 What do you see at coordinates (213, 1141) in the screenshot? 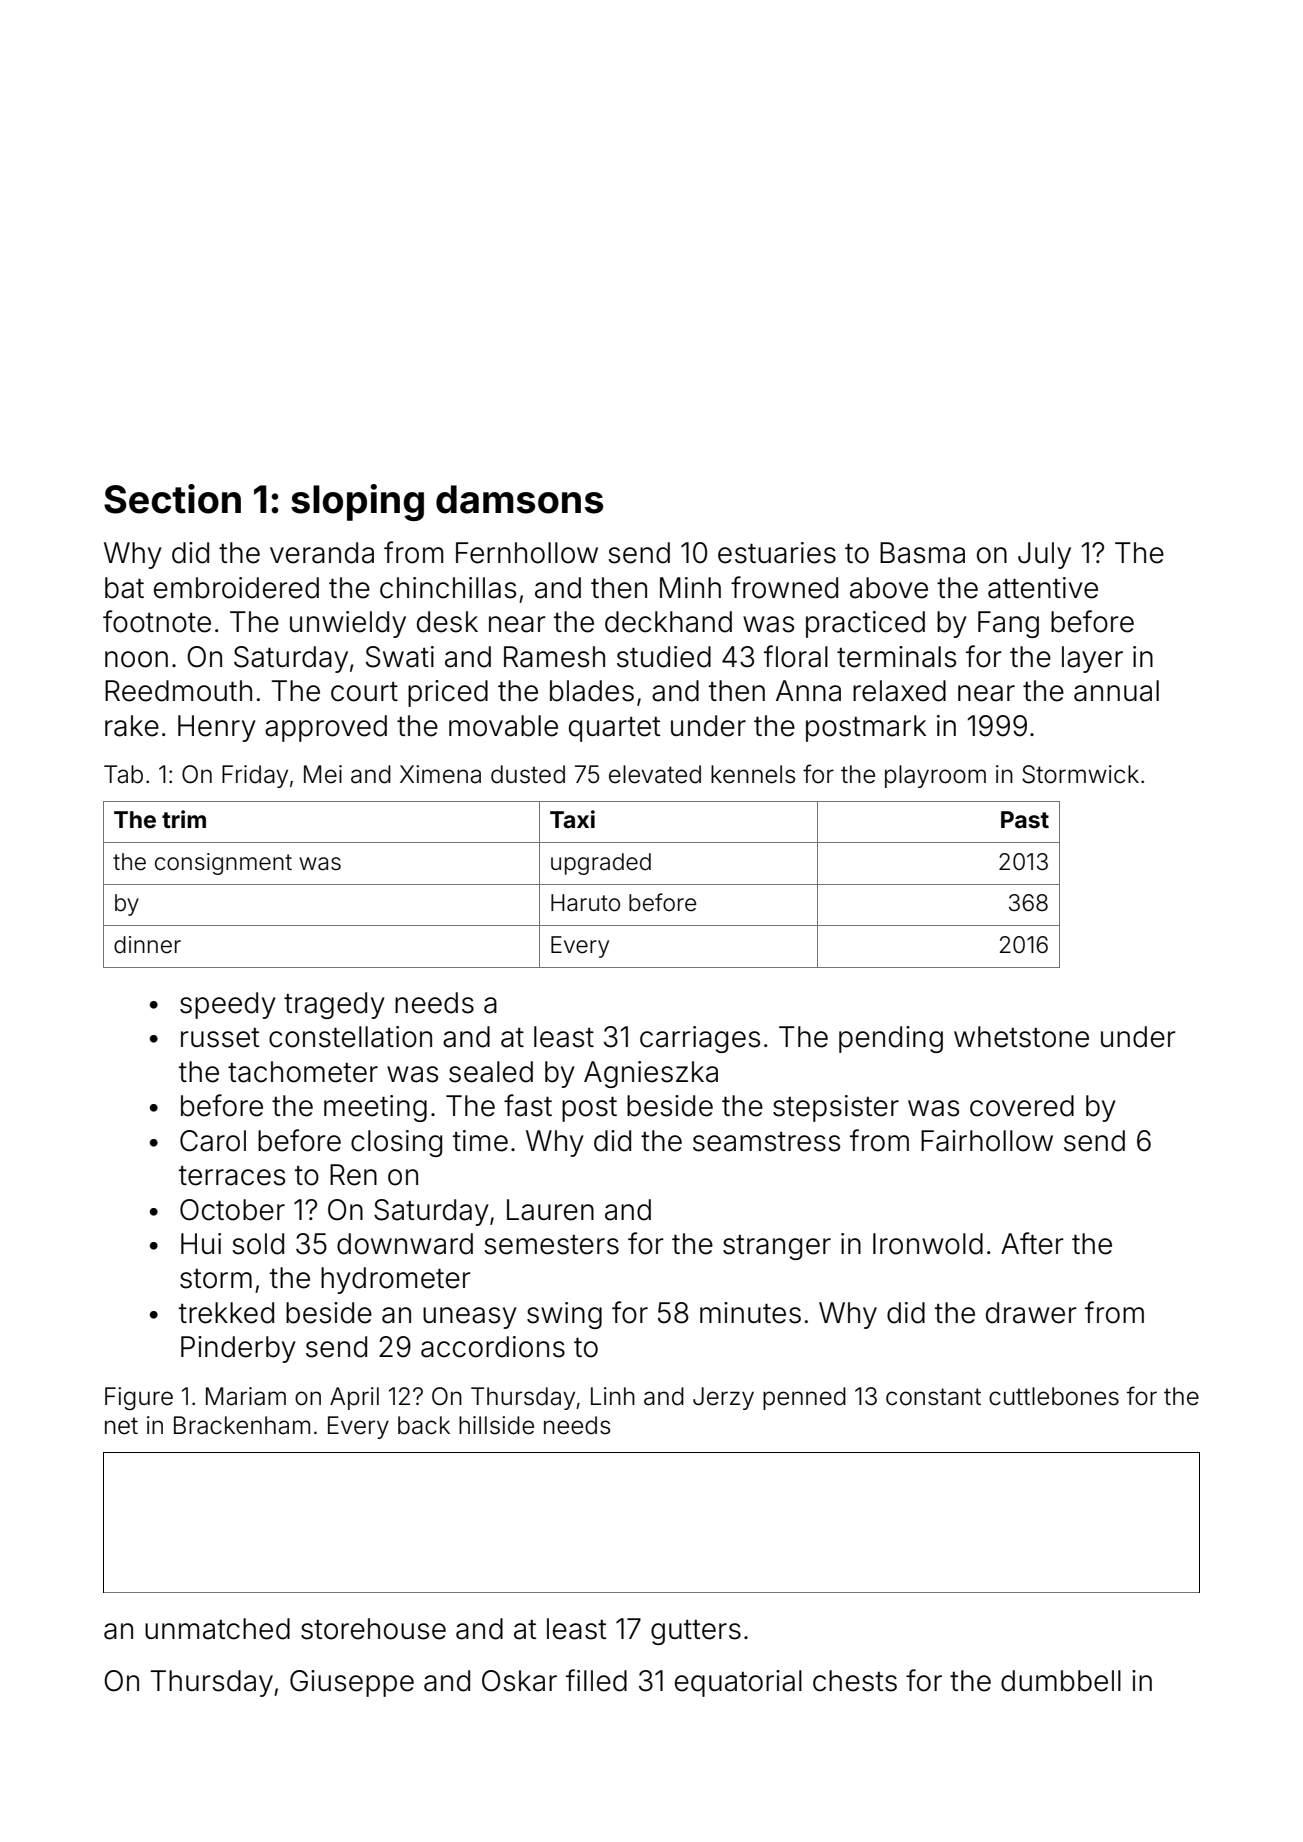
I see `Carol` at bounding box center [213, 1141].
